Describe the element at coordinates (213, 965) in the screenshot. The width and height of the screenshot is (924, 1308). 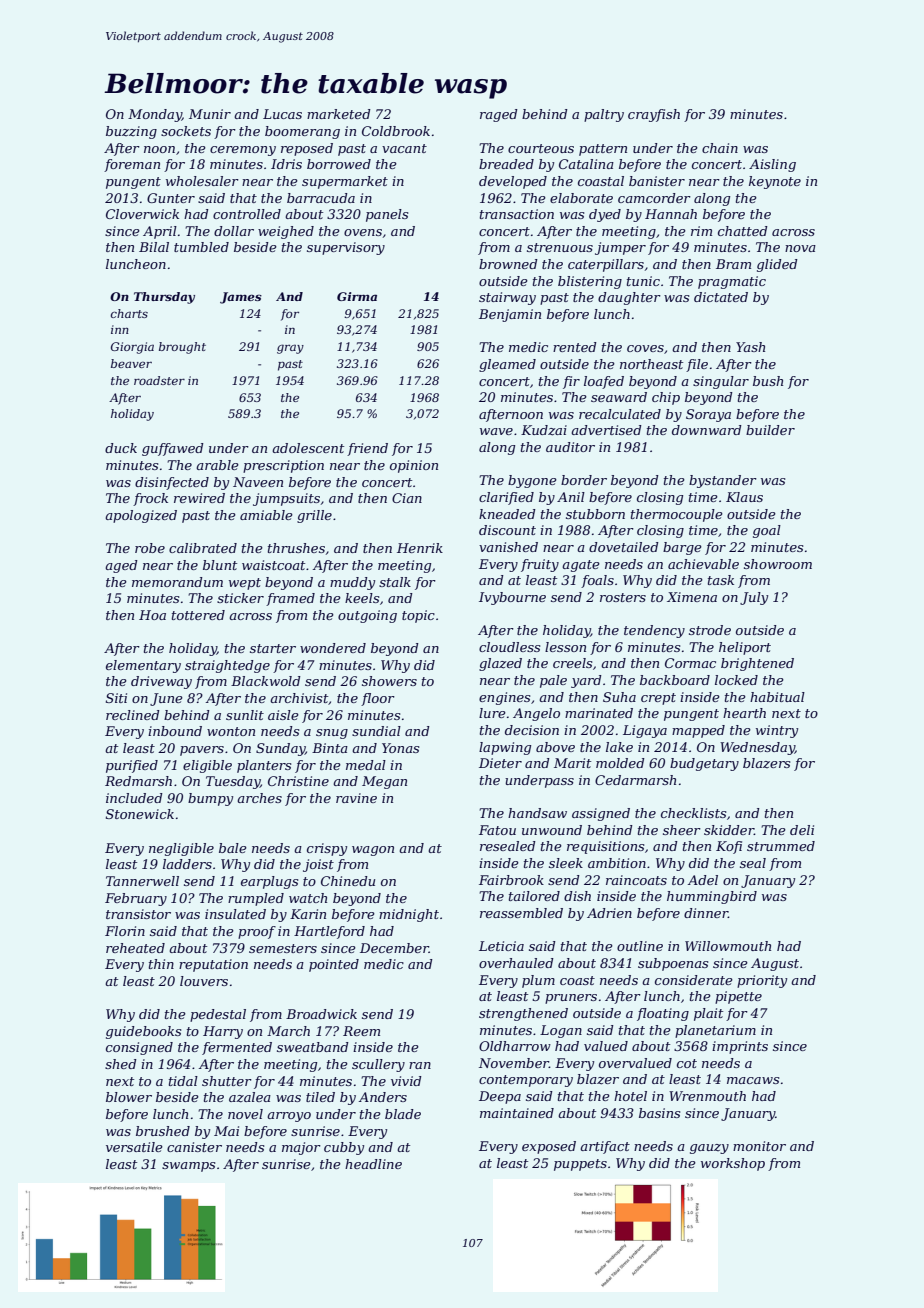
I see `reputation` at that location.
